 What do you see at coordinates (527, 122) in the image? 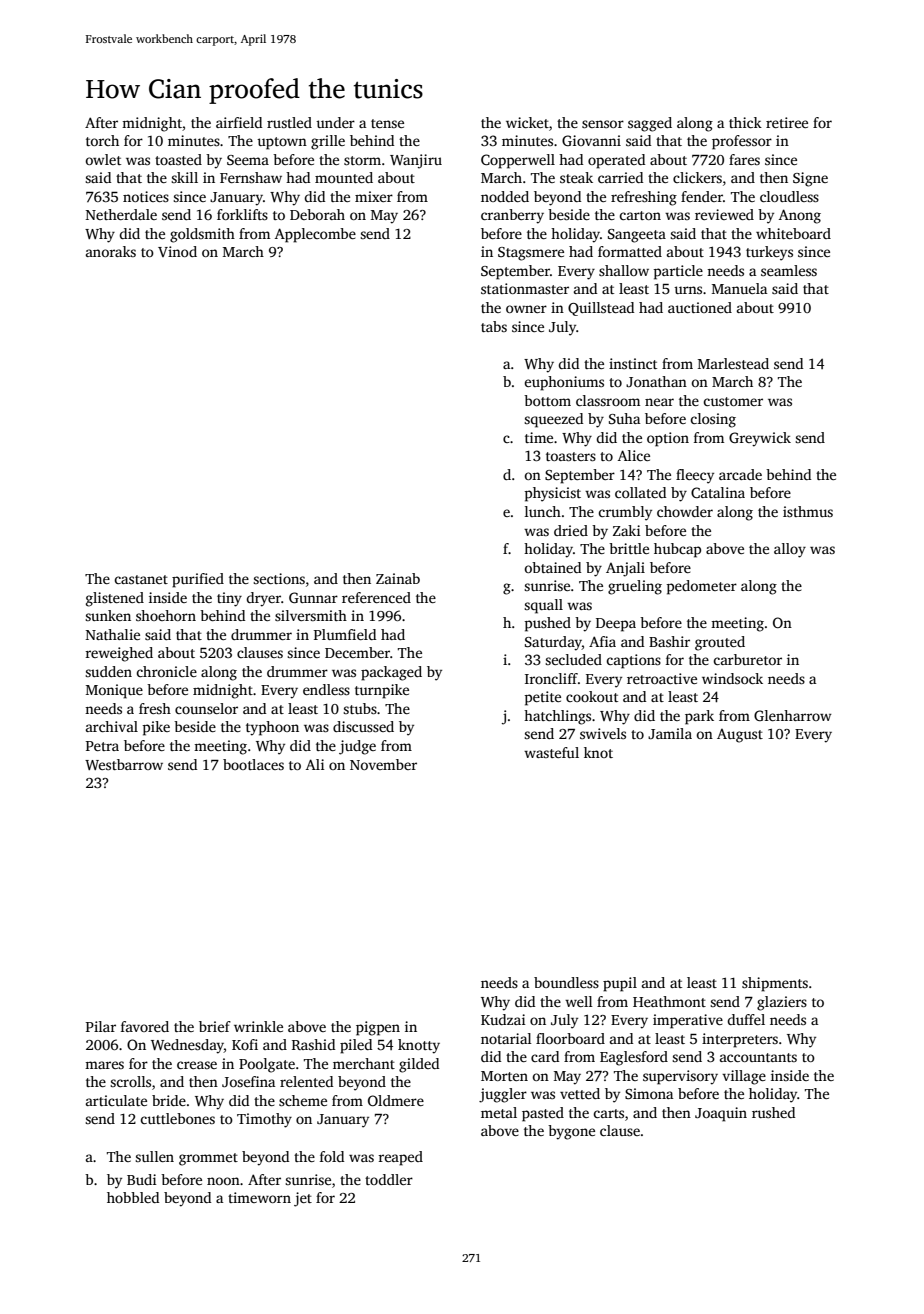
I see `wicket` at bounding box center [527, 122].
